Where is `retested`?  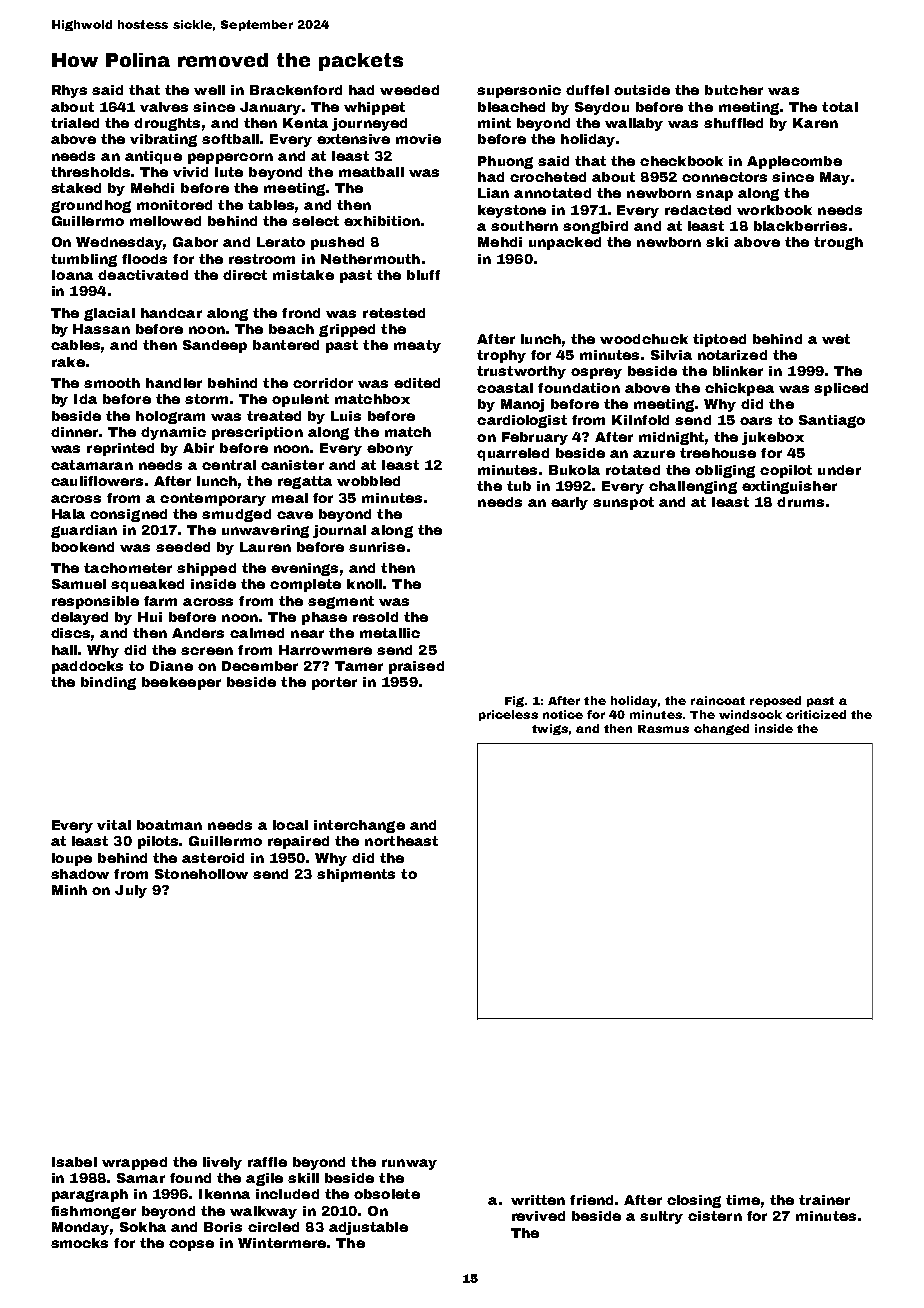 retested is located at coordinates (394, 313).
